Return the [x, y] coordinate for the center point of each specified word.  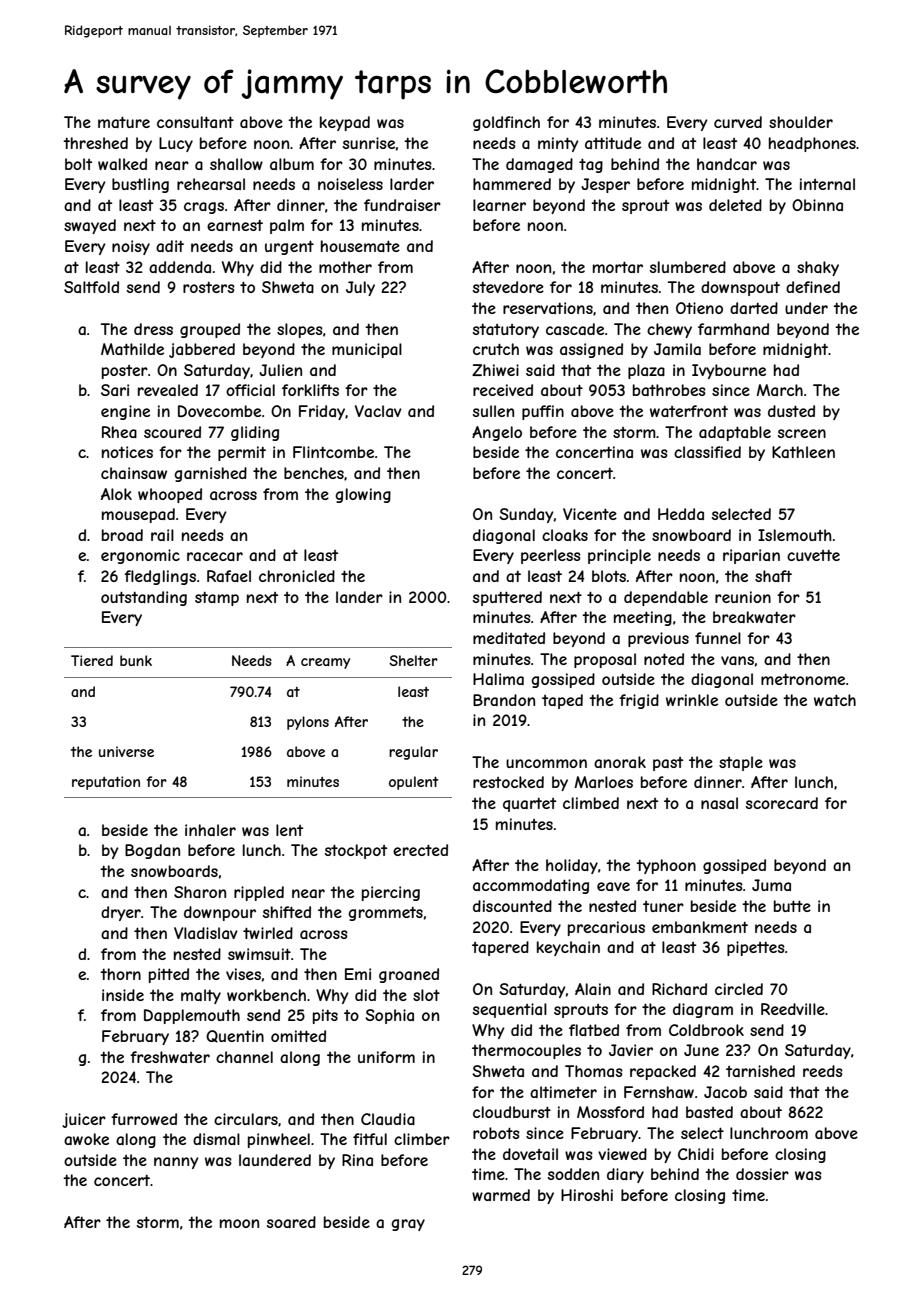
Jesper [605, 185]
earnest [235, 225]
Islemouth [795, 535]
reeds [823, 1071]
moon [239, 1223]
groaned [409, 975]
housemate [360, 246]
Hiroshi [587, 1195]
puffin [543, 412]
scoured [172, 432]
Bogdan [152, 851]
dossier [762, 1174]
